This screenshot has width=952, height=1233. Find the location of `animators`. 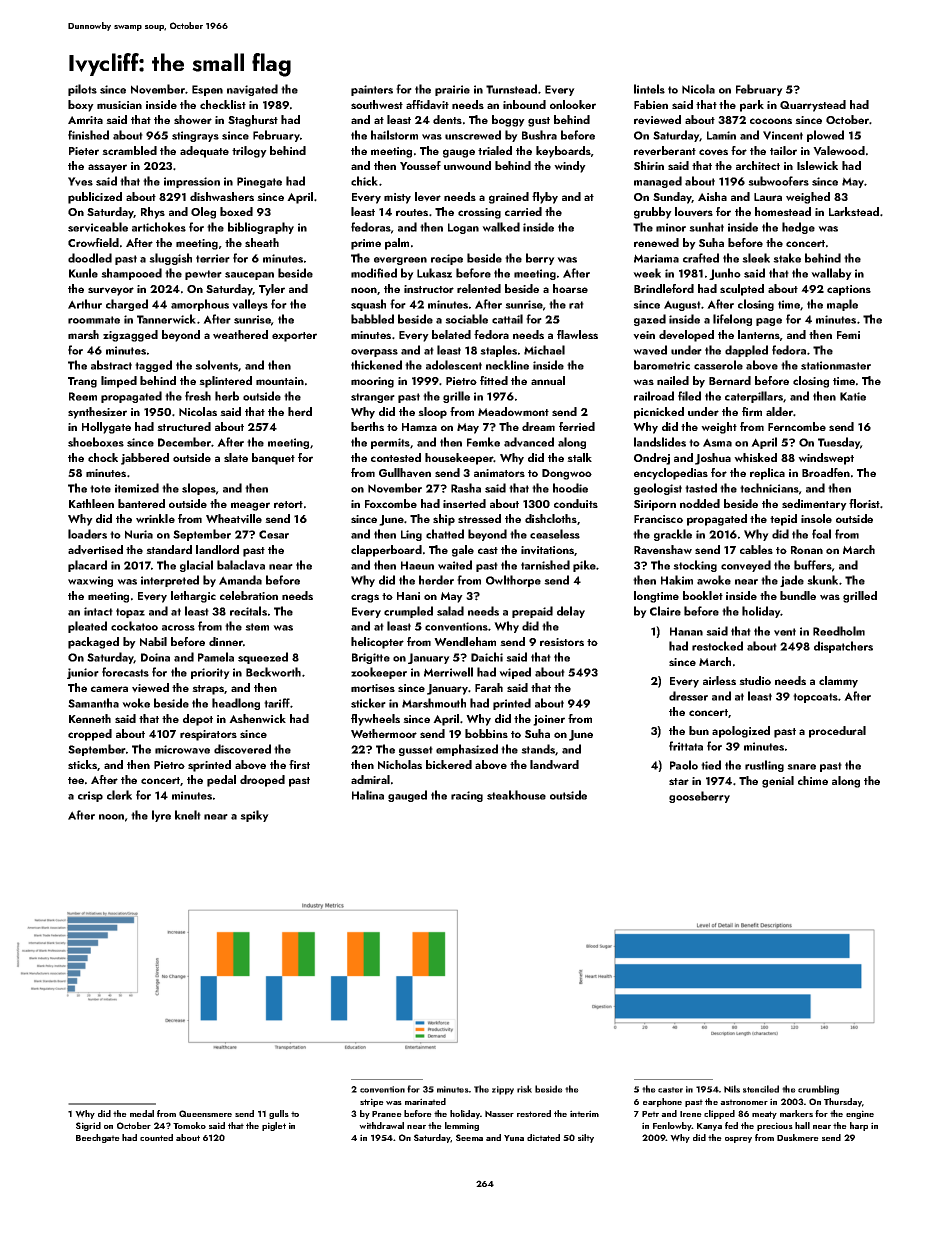

animators is located at coordinates (499, 473).
